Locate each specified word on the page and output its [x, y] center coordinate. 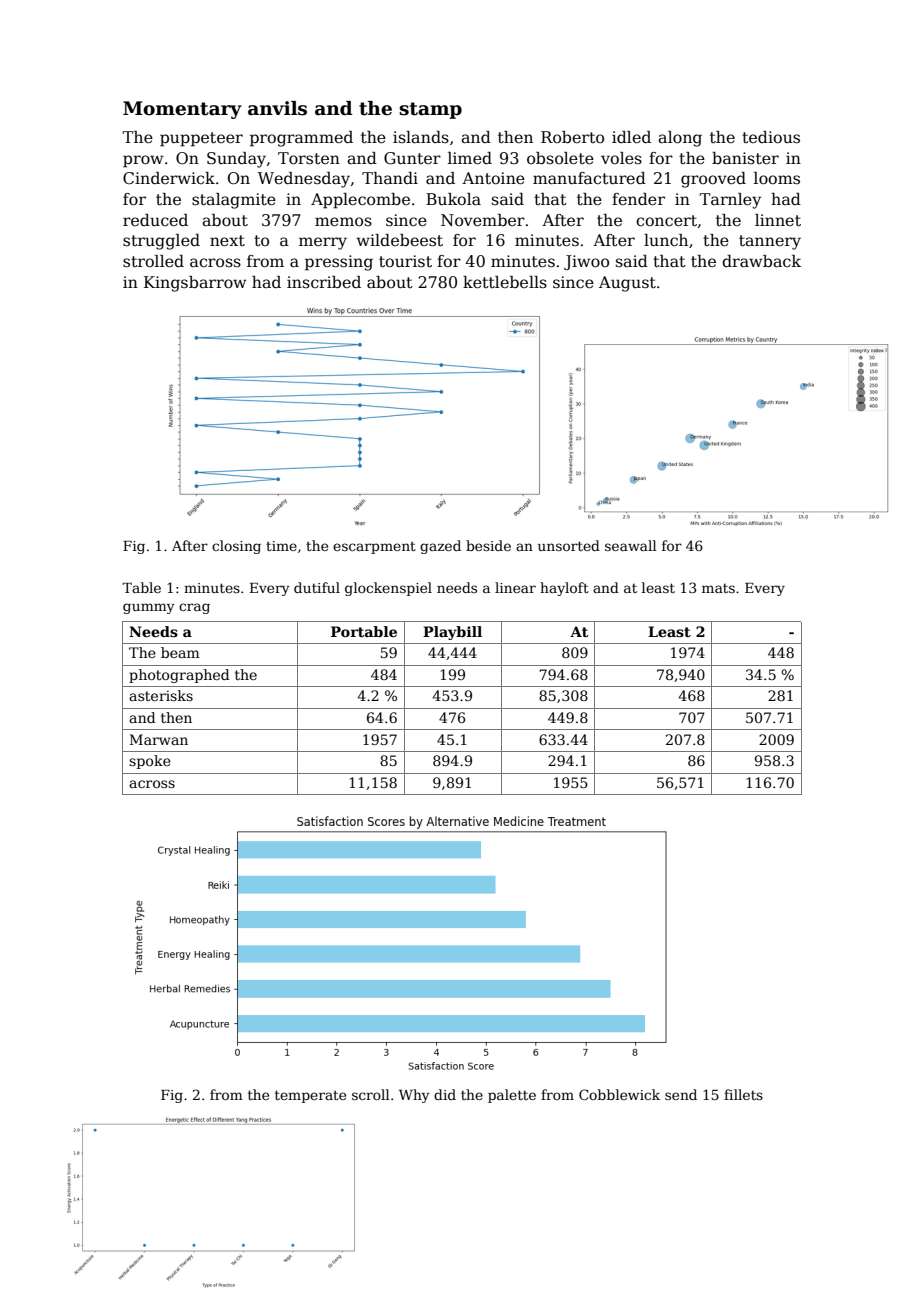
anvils [277, 108]
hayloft [564, 589]
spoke [150, 762]
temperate [310, 1096]
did [445, 1094]
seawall [631, 545]
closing [236, 547]
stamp [430, 110]
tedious [771, 137]
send [681, 1094]
